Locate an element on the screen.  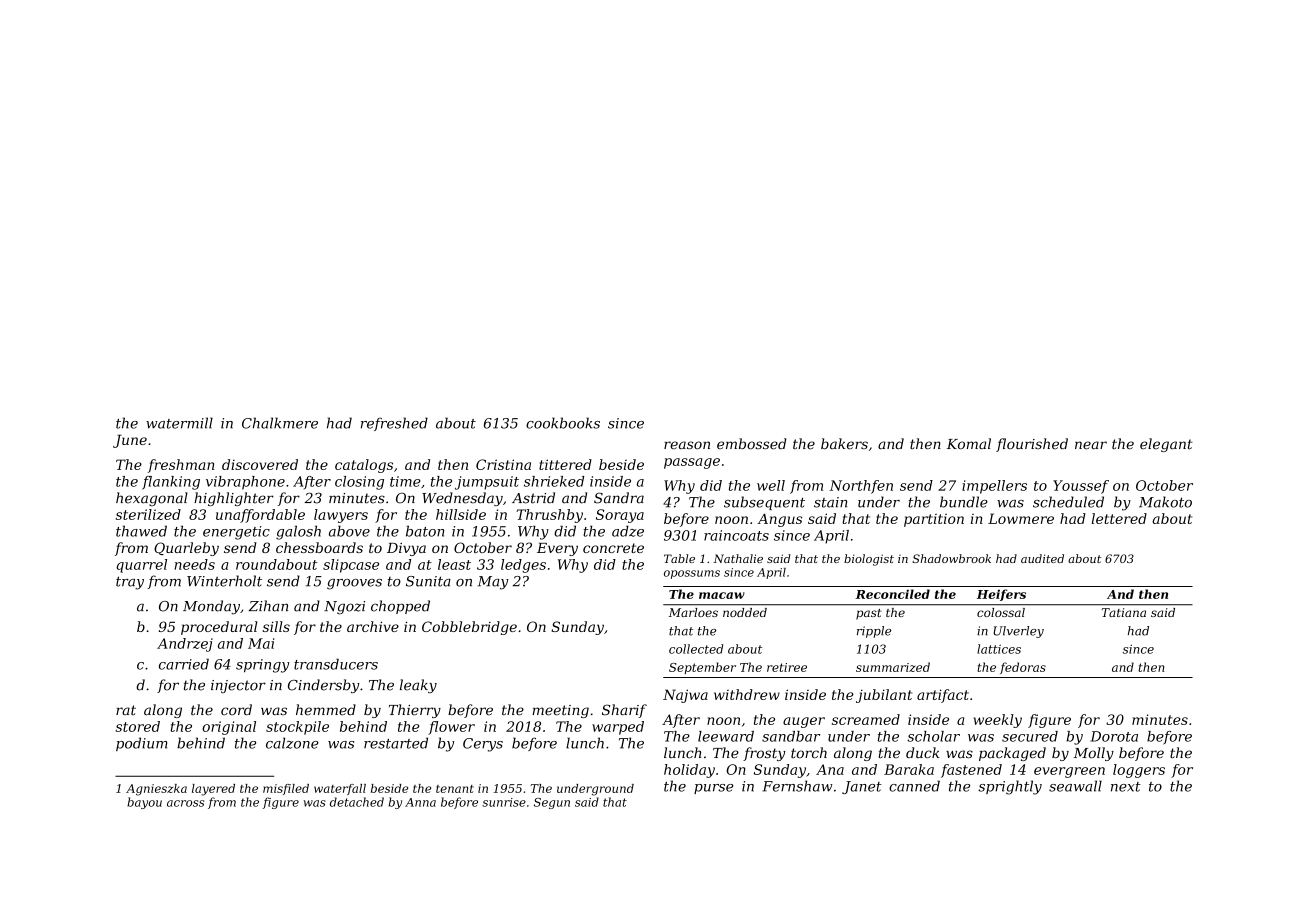
audited is located at coordinates (1042, 558).
